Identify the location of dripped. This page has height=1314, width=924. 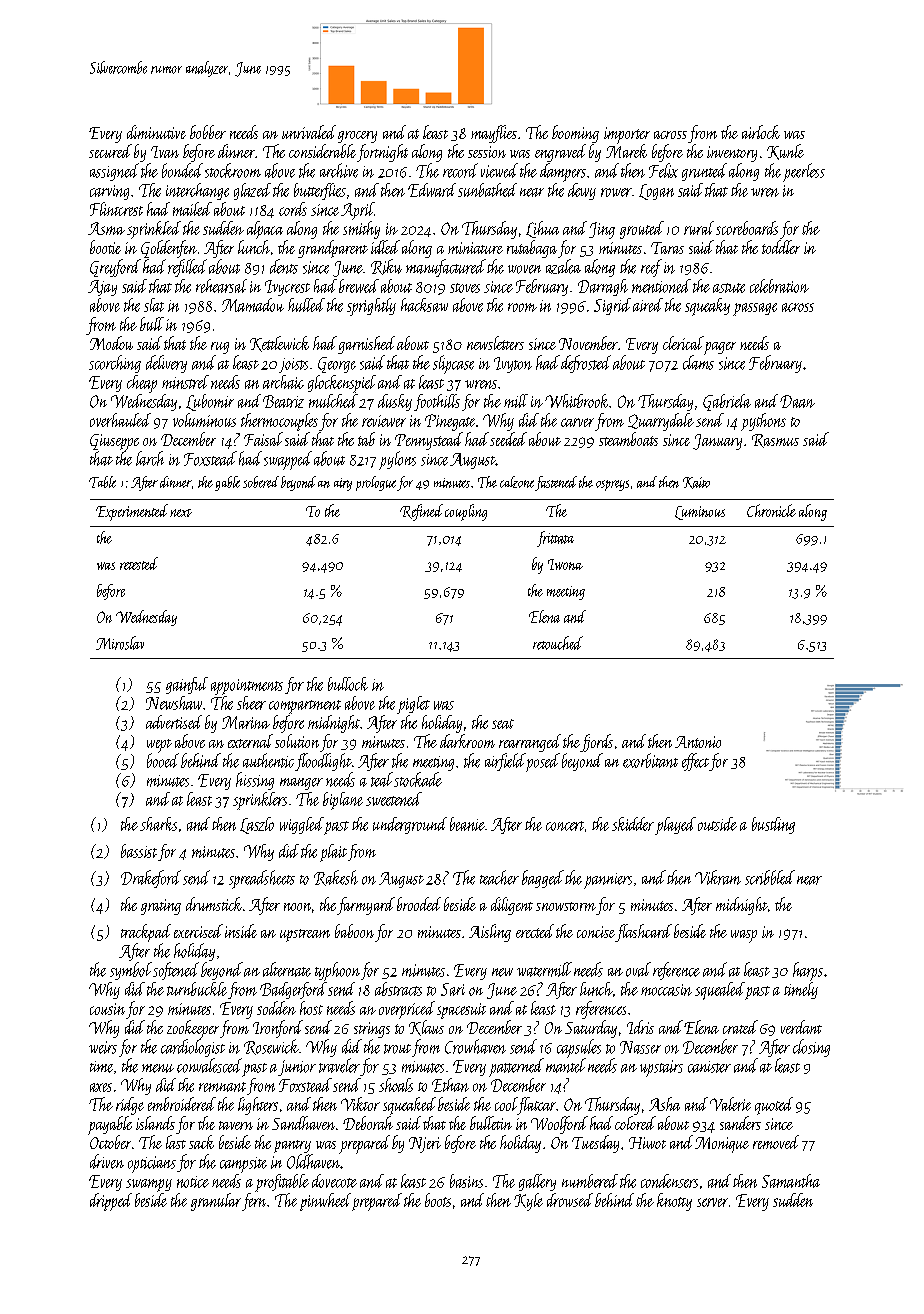
(111, 1202).
